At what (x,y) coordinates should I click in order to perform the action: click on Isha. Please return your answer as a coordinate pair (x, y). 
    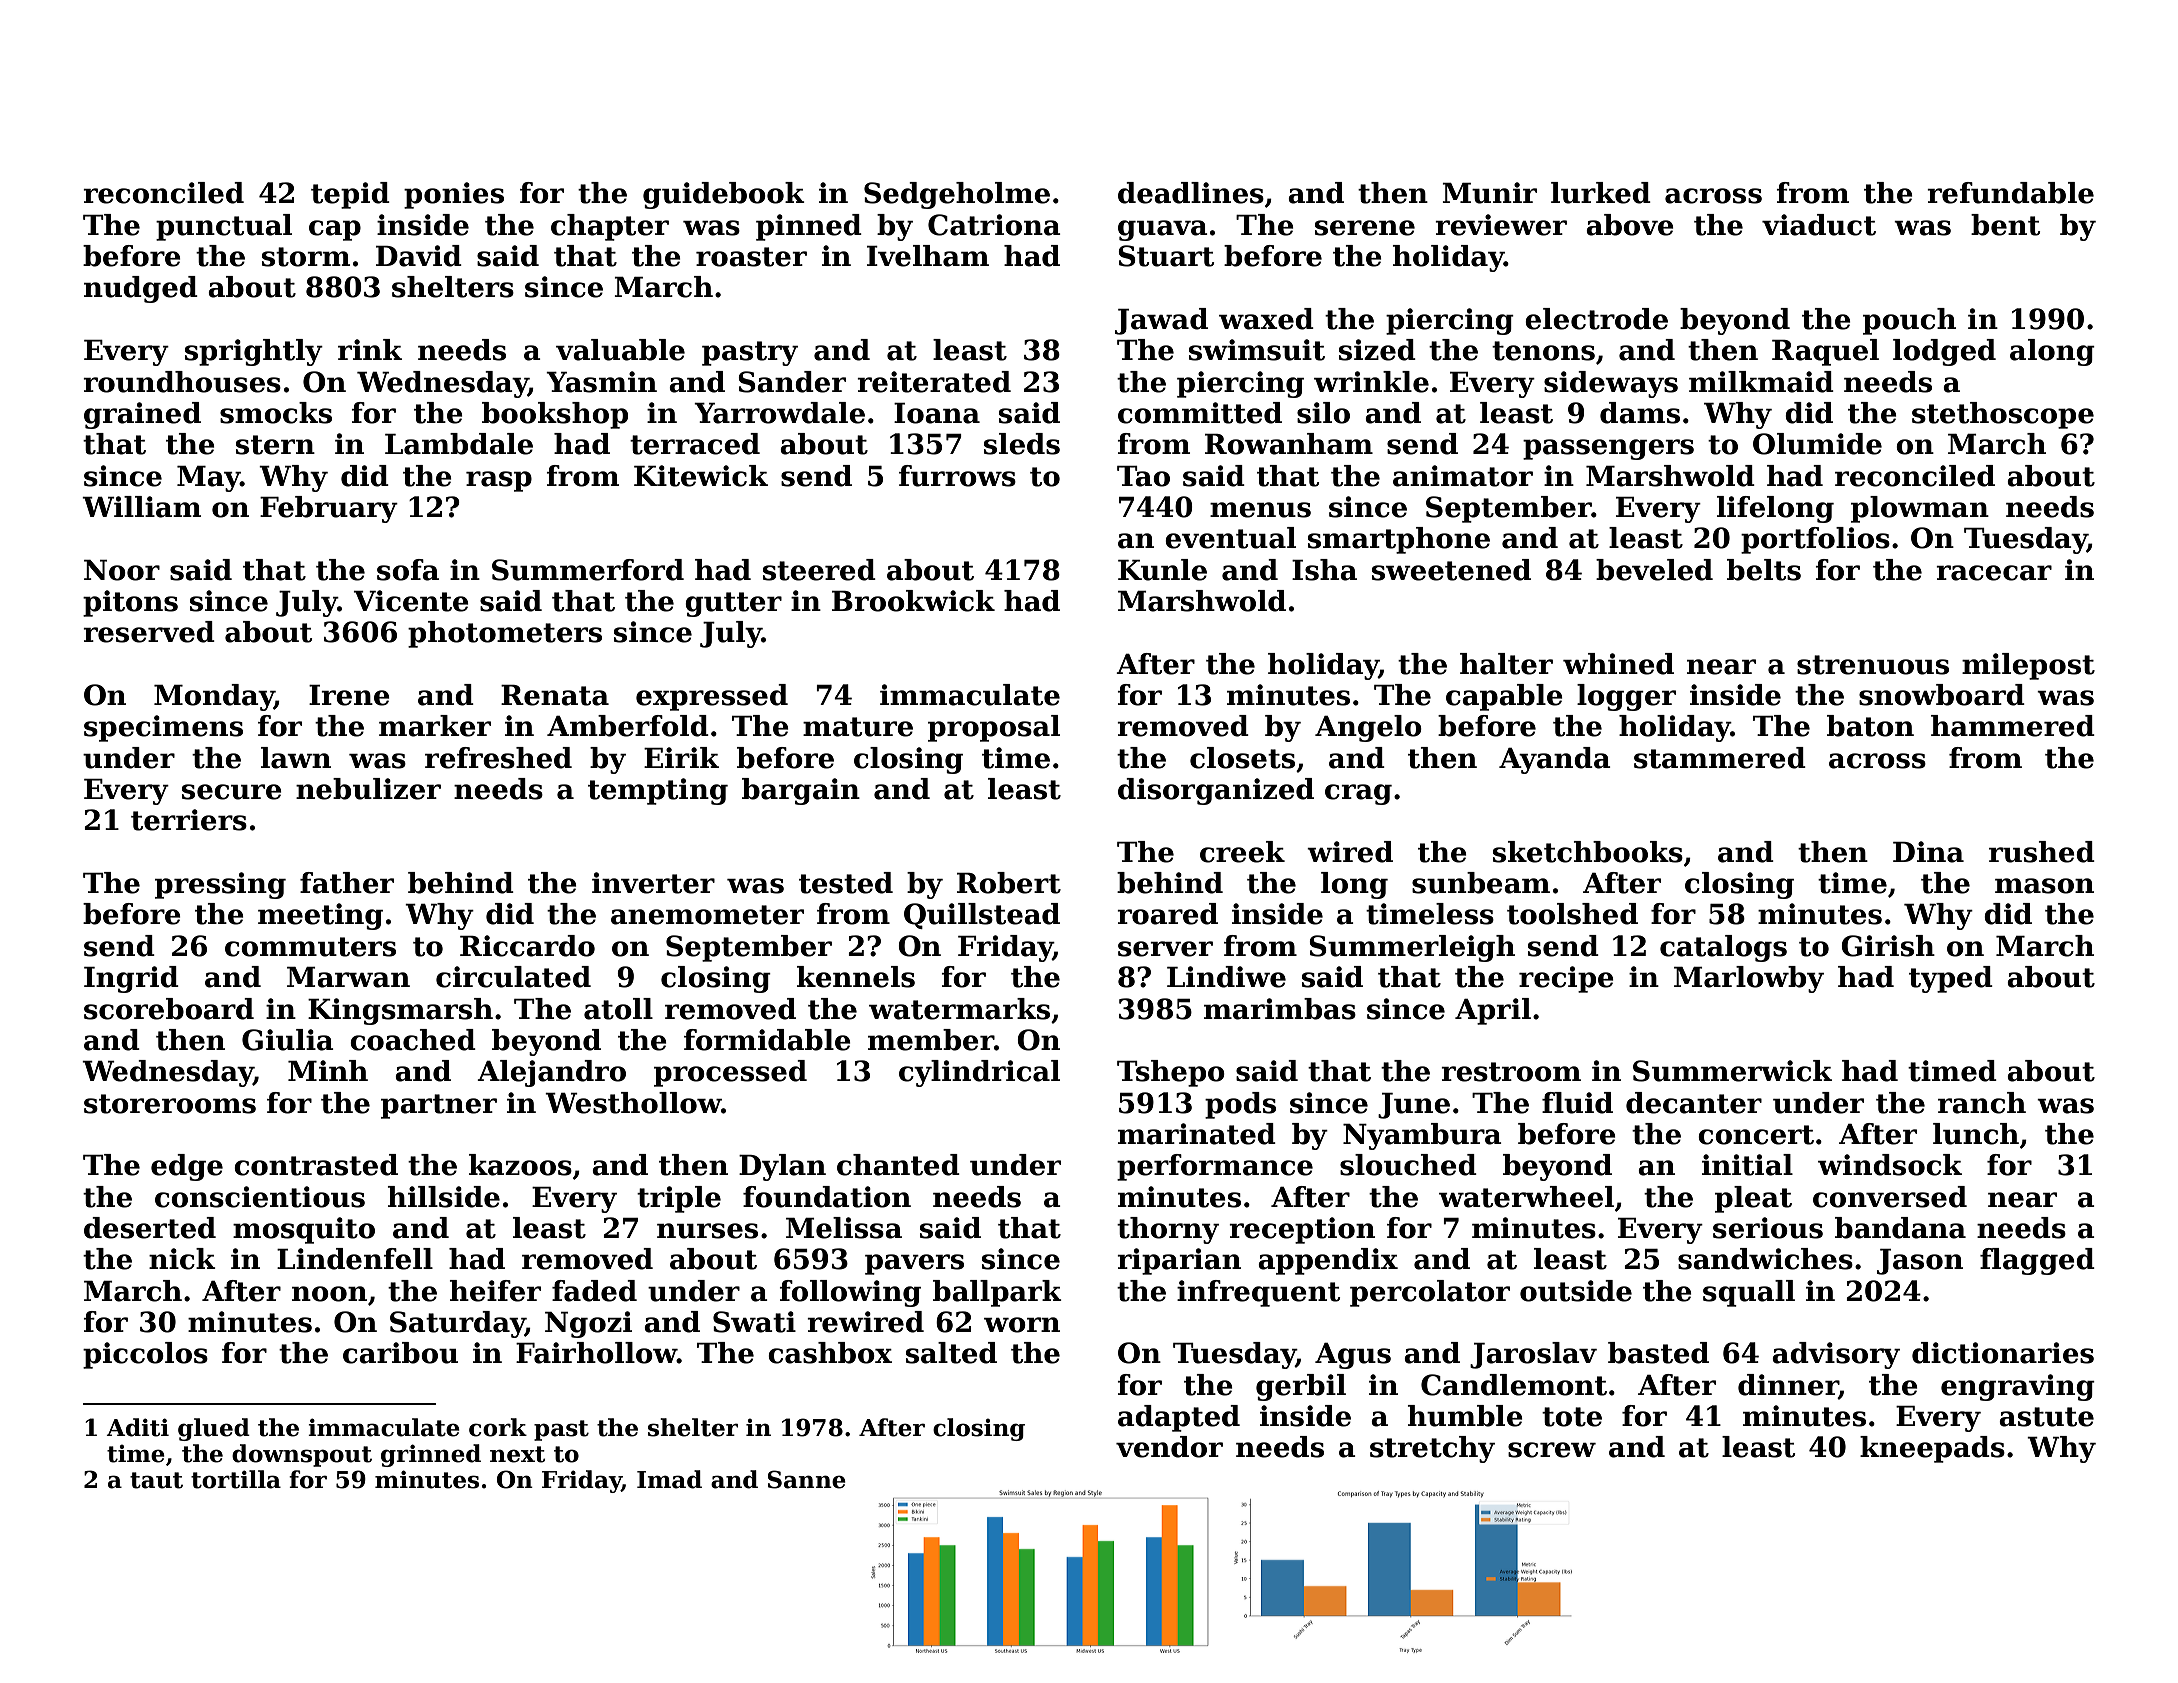
    Looking at the image, I should click on (1324, 570).
